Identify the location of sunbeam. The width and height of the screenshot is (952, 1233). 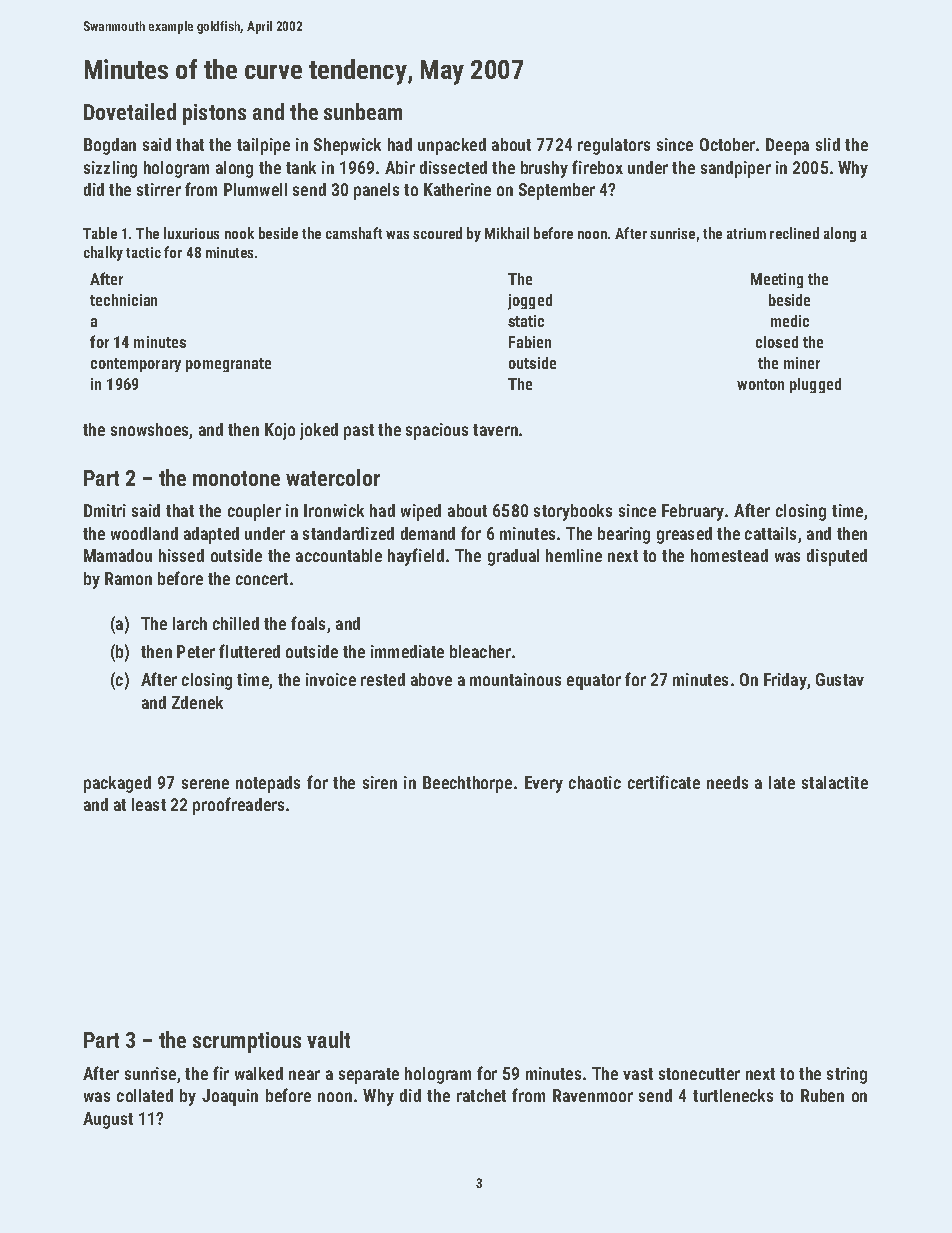
(363, 111).
